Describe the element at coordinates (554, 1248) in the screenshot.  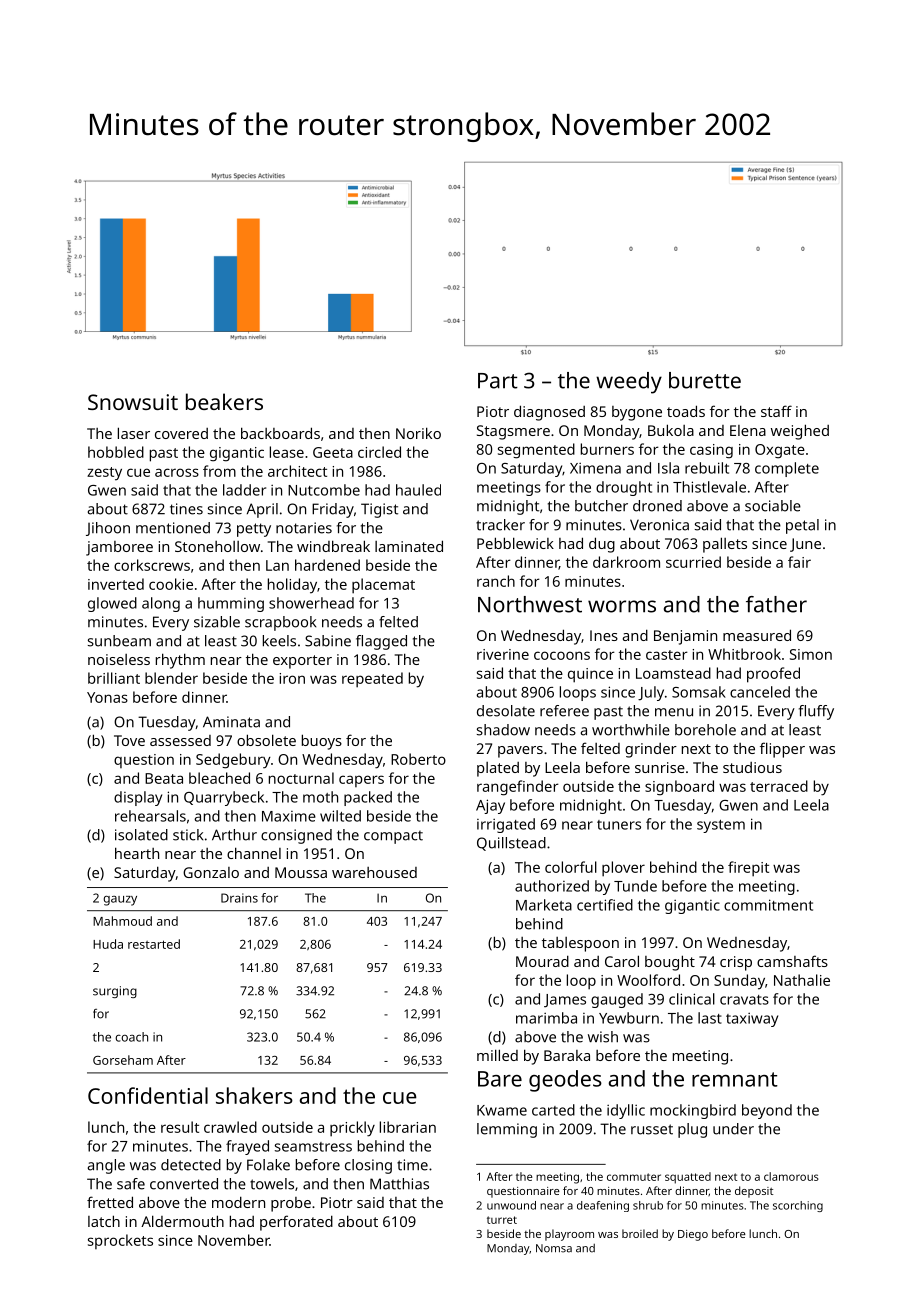
I see `Nomsa` at that location.
